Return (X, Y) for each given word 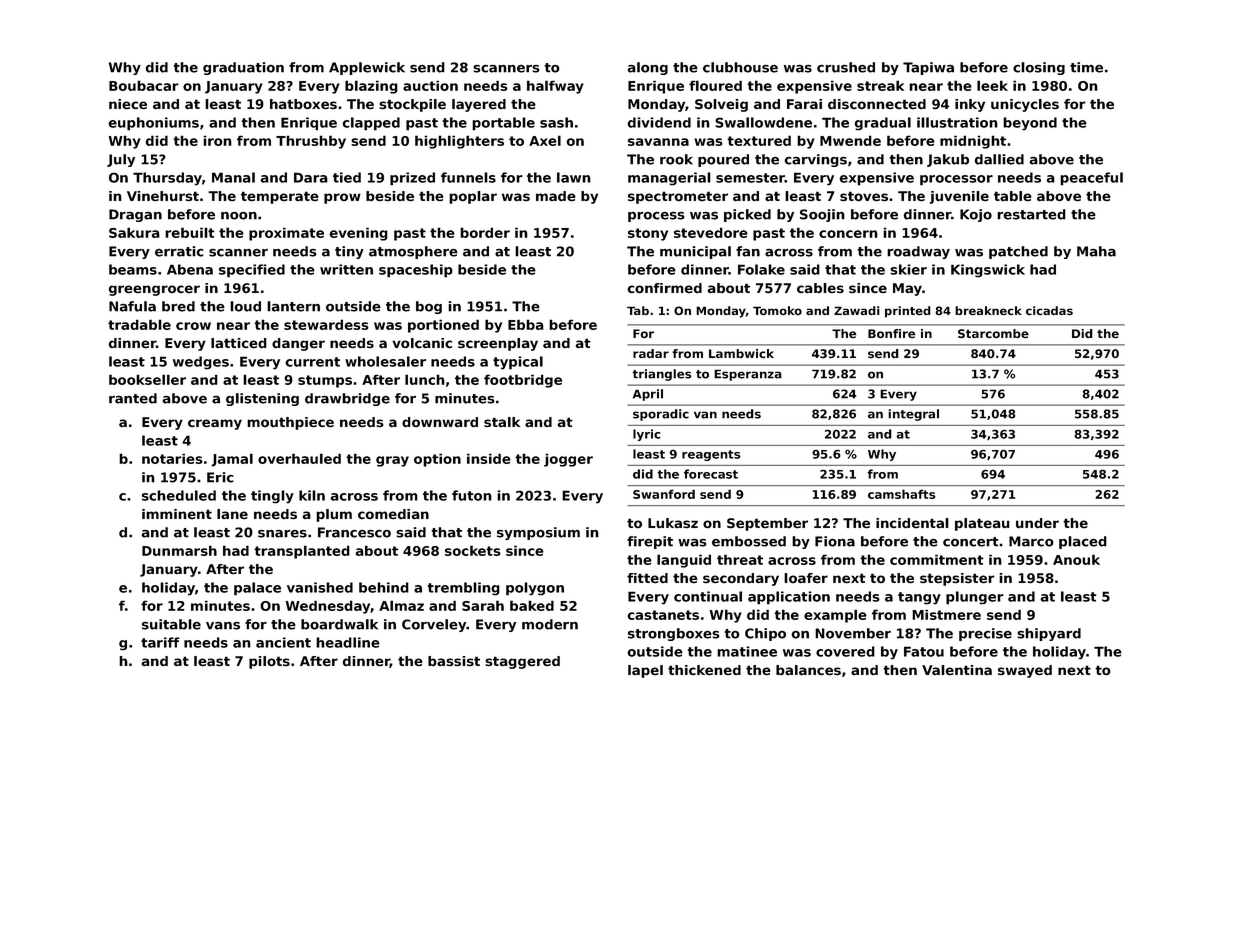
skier (908, 269)
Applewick (367, 68)
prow (342, 198)
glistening (262, 399)
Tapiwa (928, 68)
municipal (695, 252)
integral (913, 415)
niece (128, 104)
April (648, 395)
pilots (269, 662)
